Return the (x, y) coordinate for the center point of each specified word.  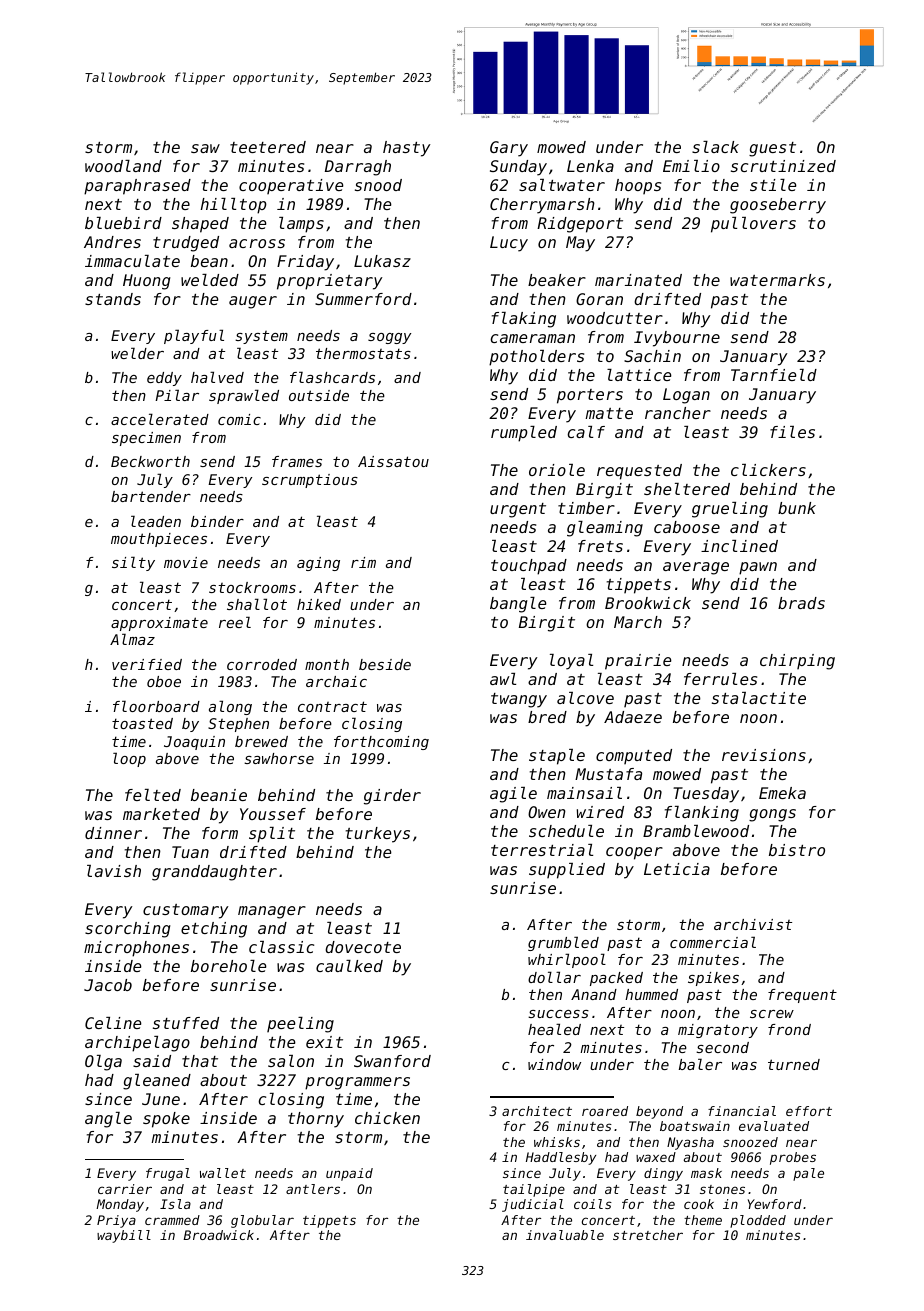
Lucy (509, 244)
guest (772, 149)
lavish (114, 871)
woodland (123, 166)
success (558, 1014)
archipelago (137, 1044)
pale (808, 1174)
